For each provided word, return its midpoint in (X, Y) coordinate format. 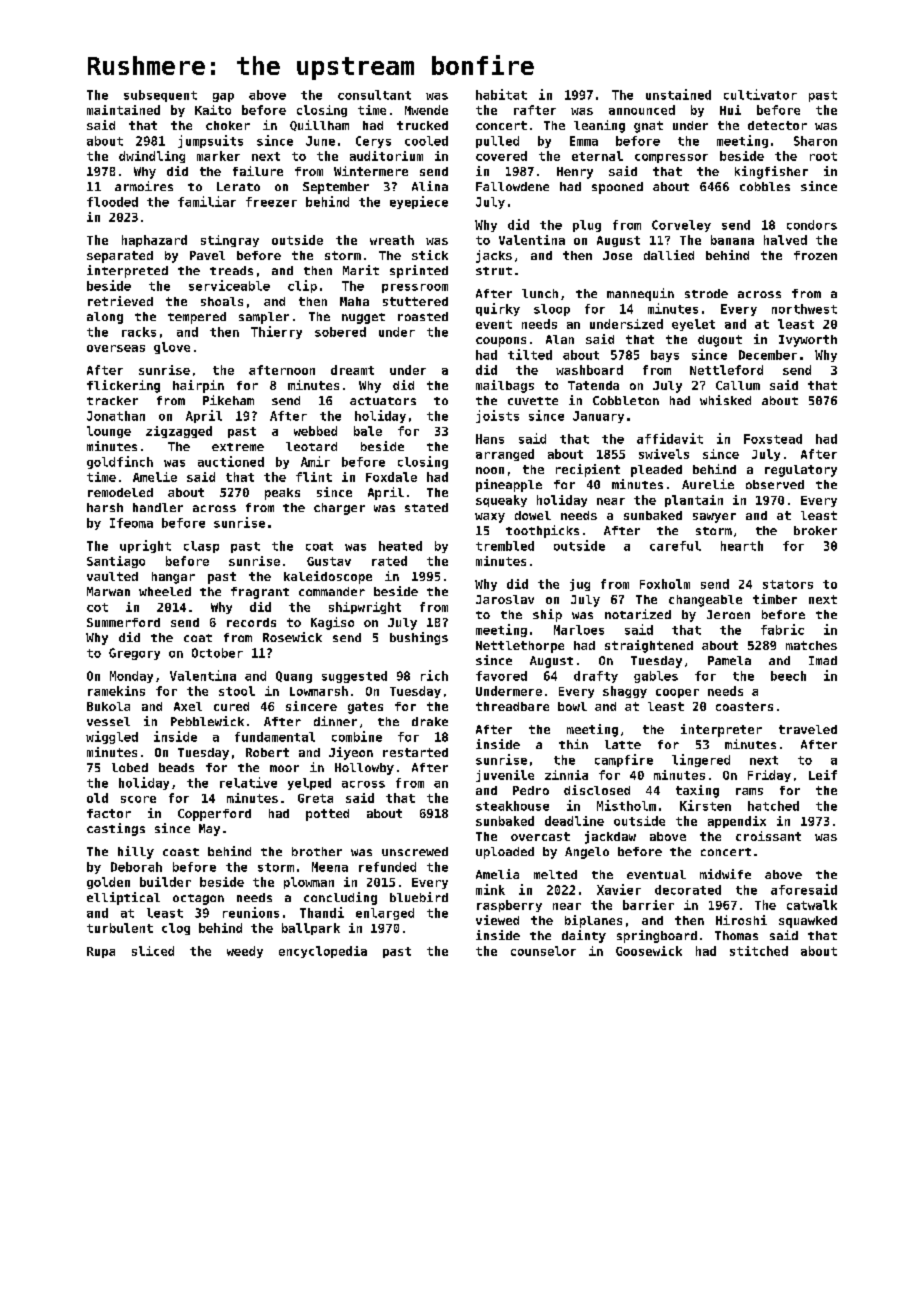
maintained (123, 110)
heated (400, 546)
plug (587, 226)
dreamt (352, 370)
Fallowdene (512, 186)
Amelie (155, 477)
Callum (738, 385)
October (217, 653)
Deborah (136, 867)
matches (811, 645)
